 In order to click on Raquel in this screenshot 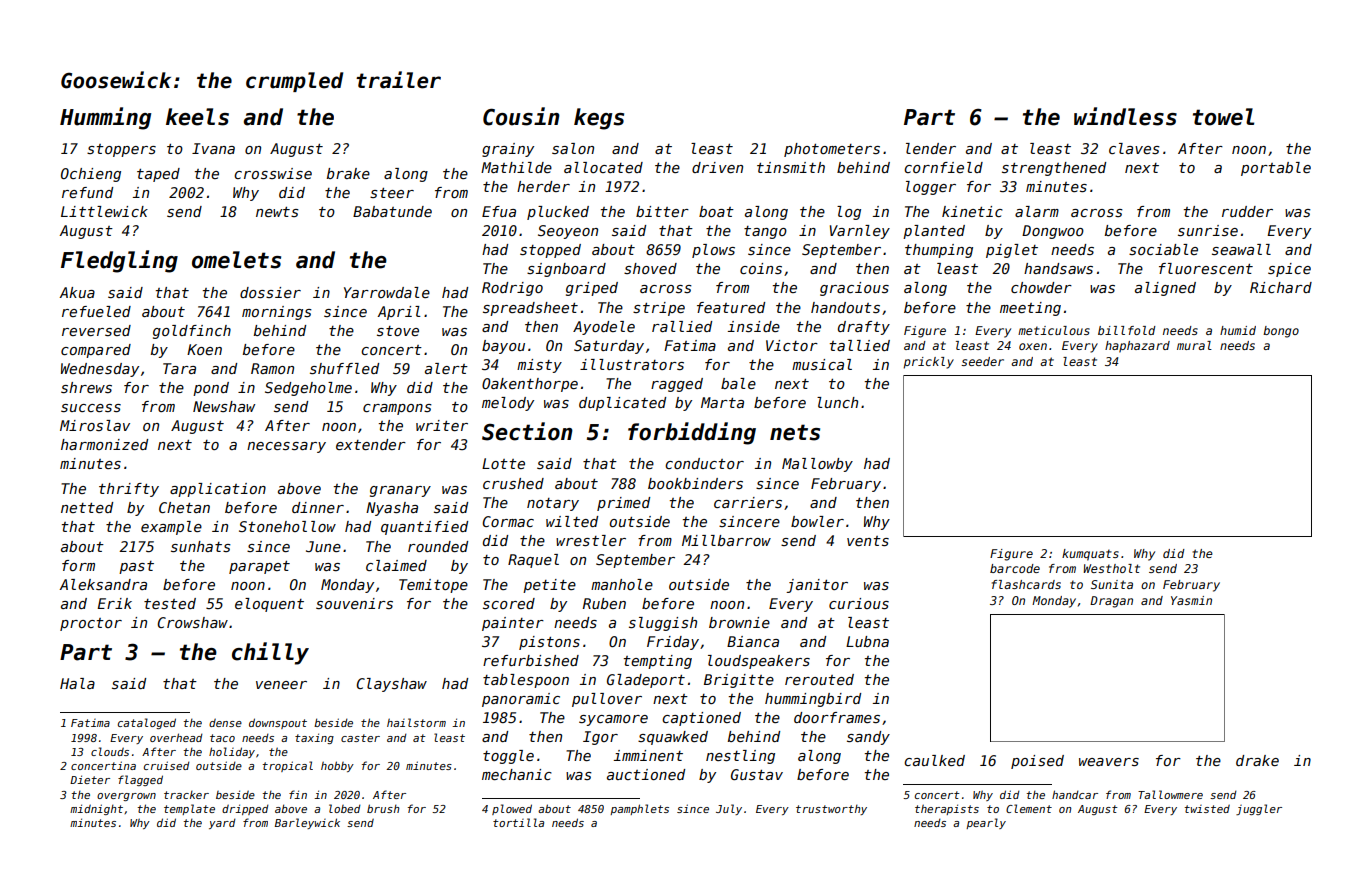, I will do `click(533, 561)`.
